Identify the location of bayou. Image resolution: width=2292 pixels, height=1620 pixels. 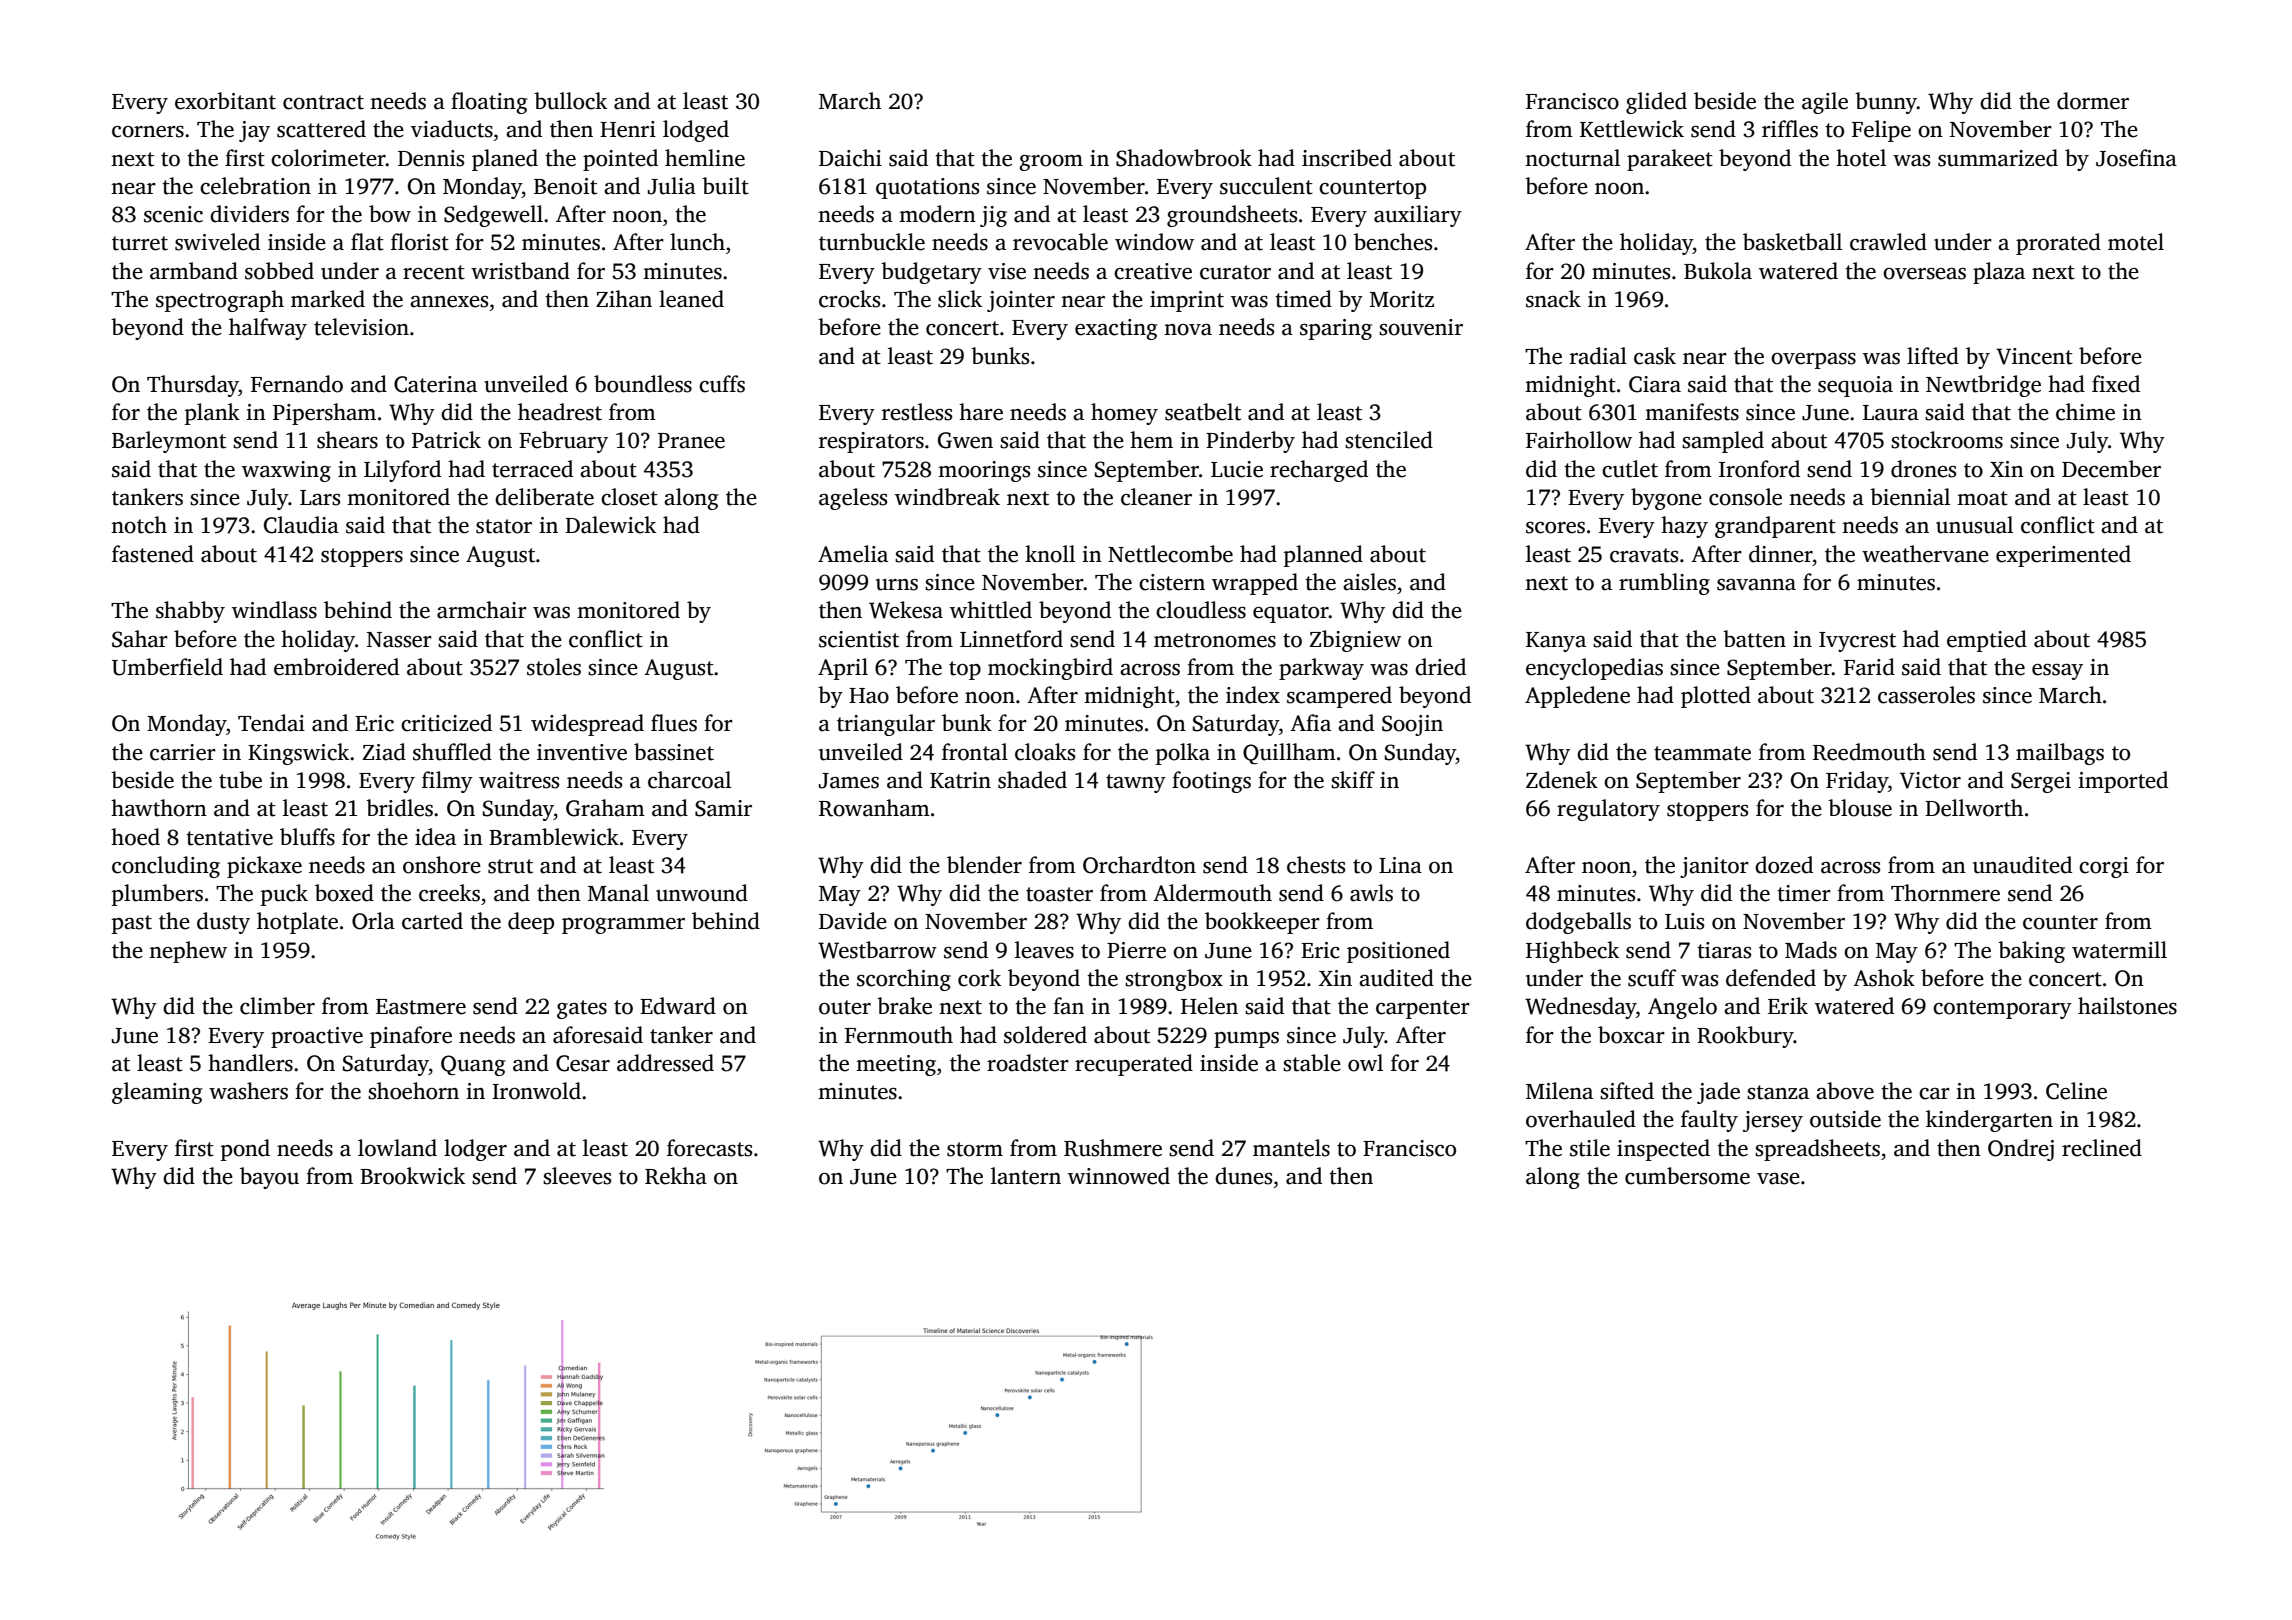
(269, 1178).
